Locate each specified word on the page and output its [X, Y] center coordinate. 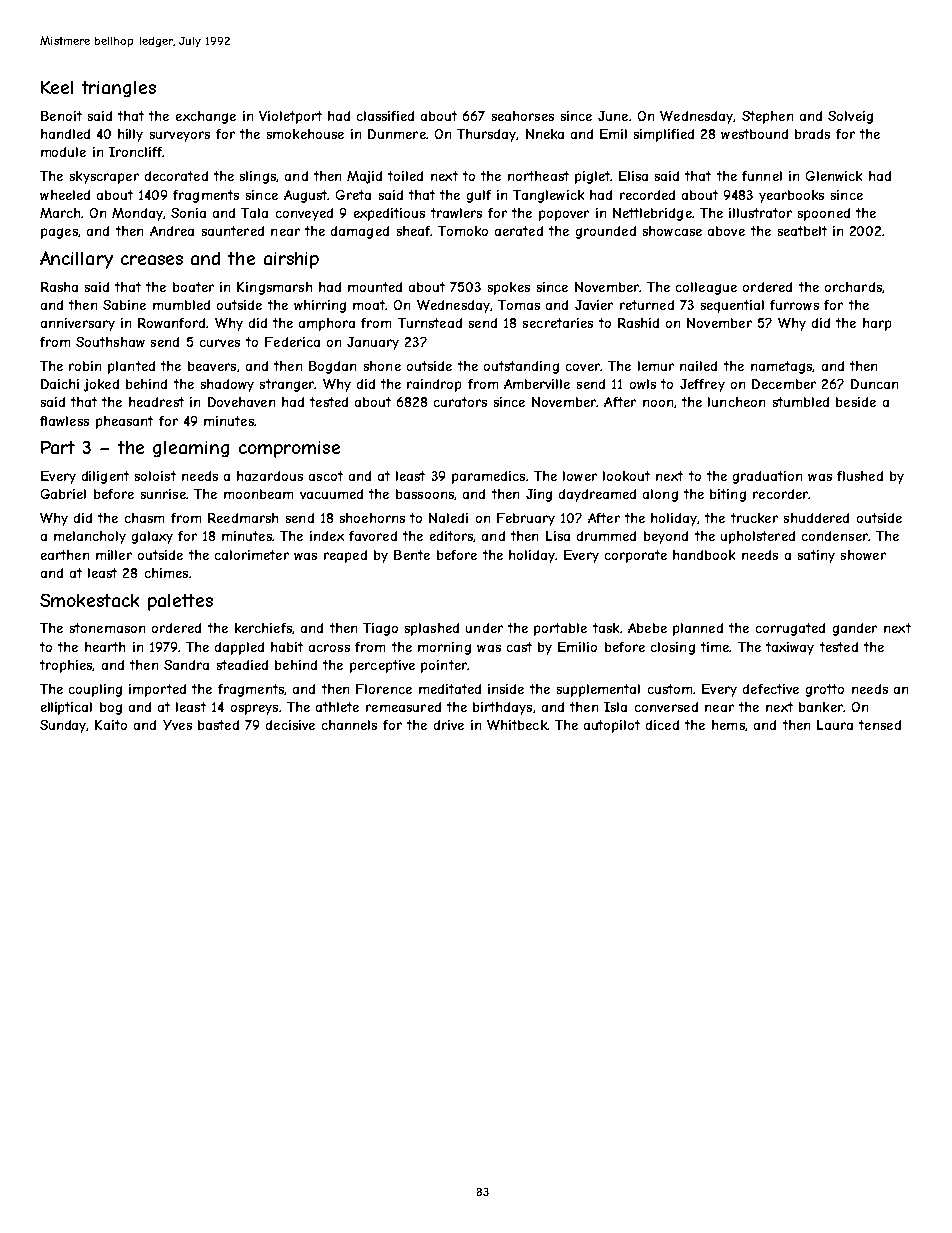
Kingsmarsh [274, 288]
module [63, 152]
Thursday [487, 135]
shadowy [227, 385]
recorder [781, 494]
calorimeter [252, 555]
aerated [519, 231]
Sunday [63, 726]
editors [451, 536]
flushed [860, 476]
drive [449, 725]
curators [460, 402]
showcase [672, 231]
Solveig [850, 117]
